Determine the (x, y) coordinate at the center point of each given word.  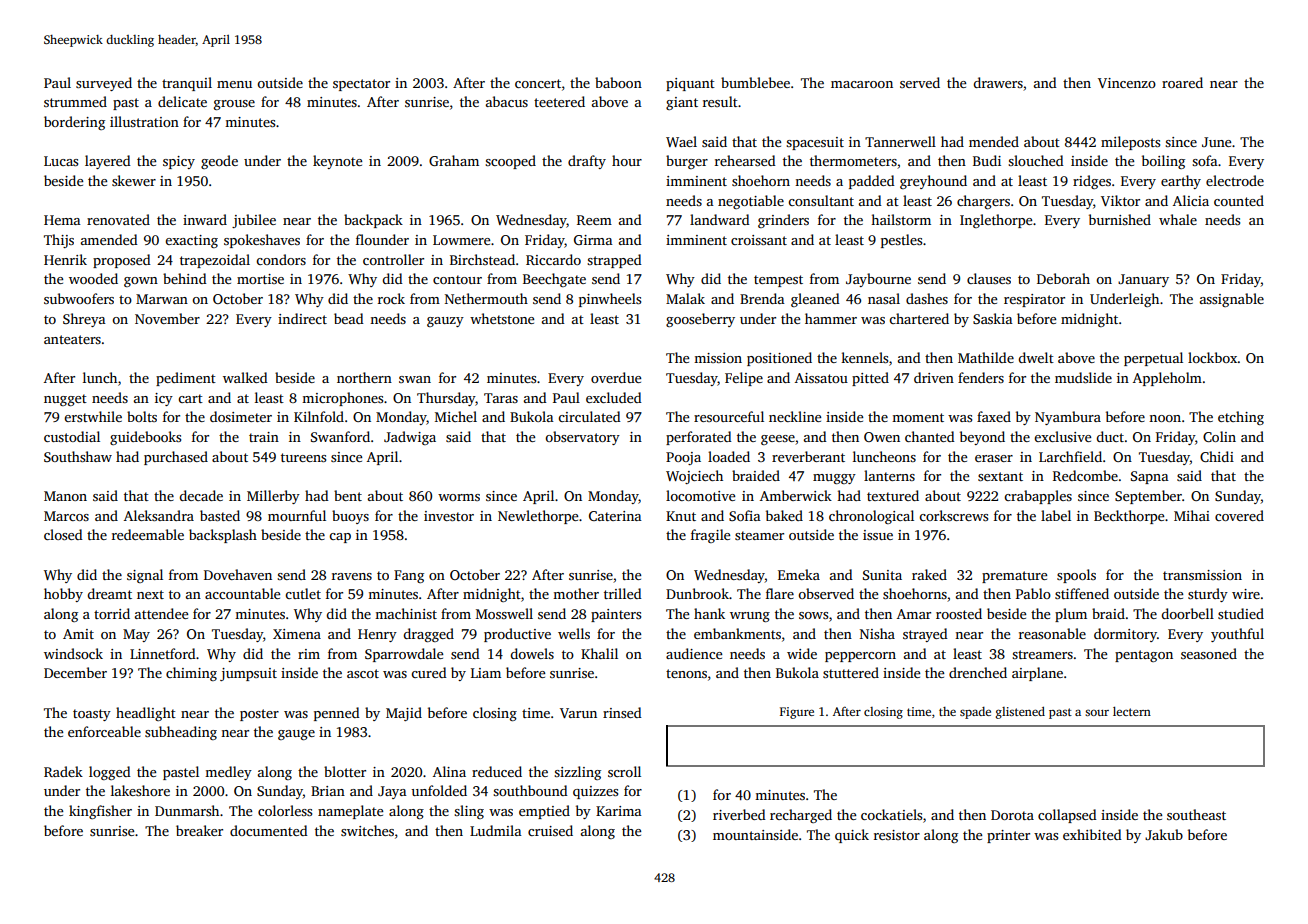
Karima (619, 811)
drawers (998, 82)
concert (538, 83)
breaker (199, 830)
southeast (1196, 814)
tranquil (187, 84)
